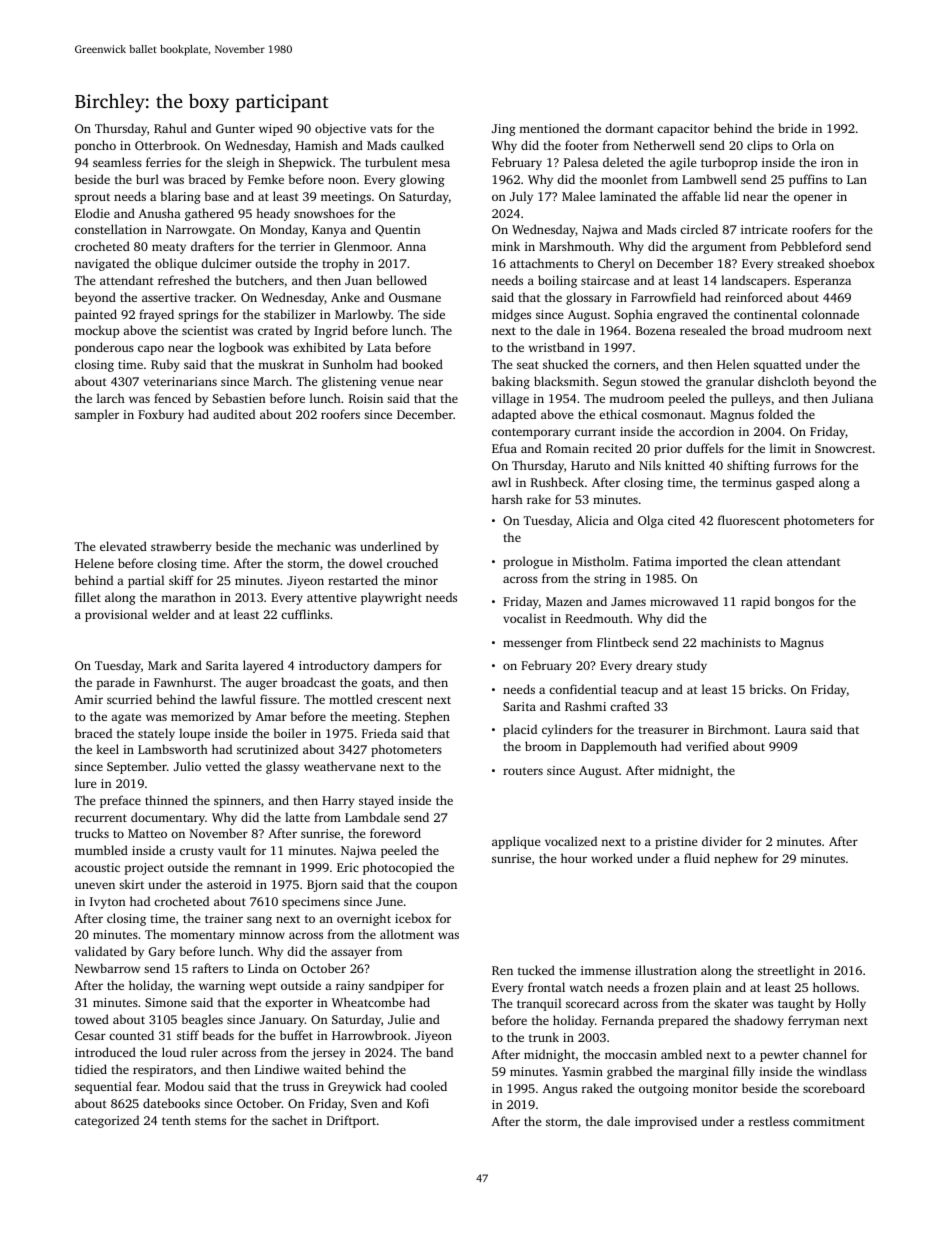 The image size is (952, 1233). What do you see at coordinates (398, 231) in the image?
I see `Quentin` at bounding box center [398, 231].
